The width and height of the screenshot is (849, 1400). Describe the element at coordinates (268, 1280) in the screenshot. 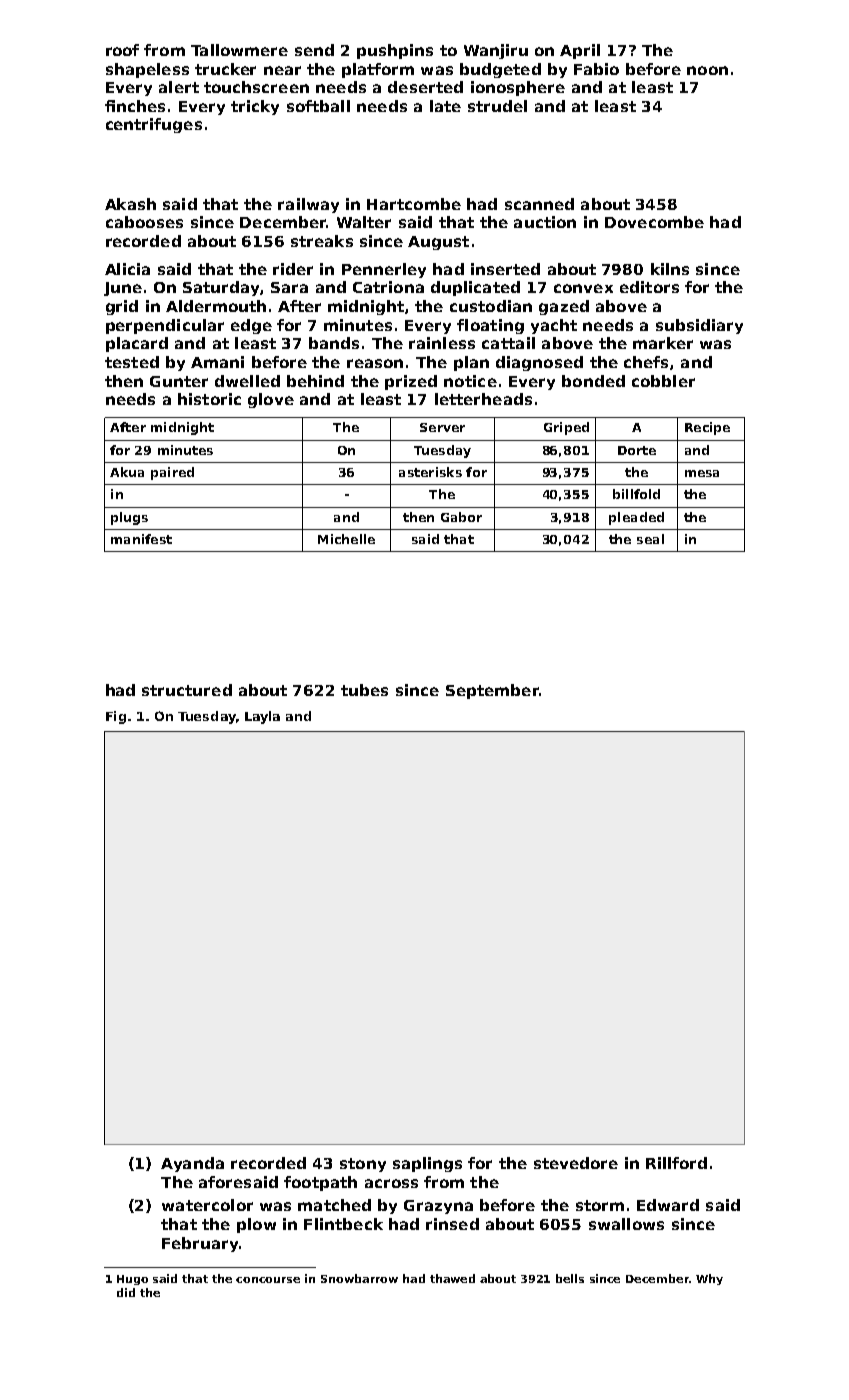

I see `concourse` at that location.
